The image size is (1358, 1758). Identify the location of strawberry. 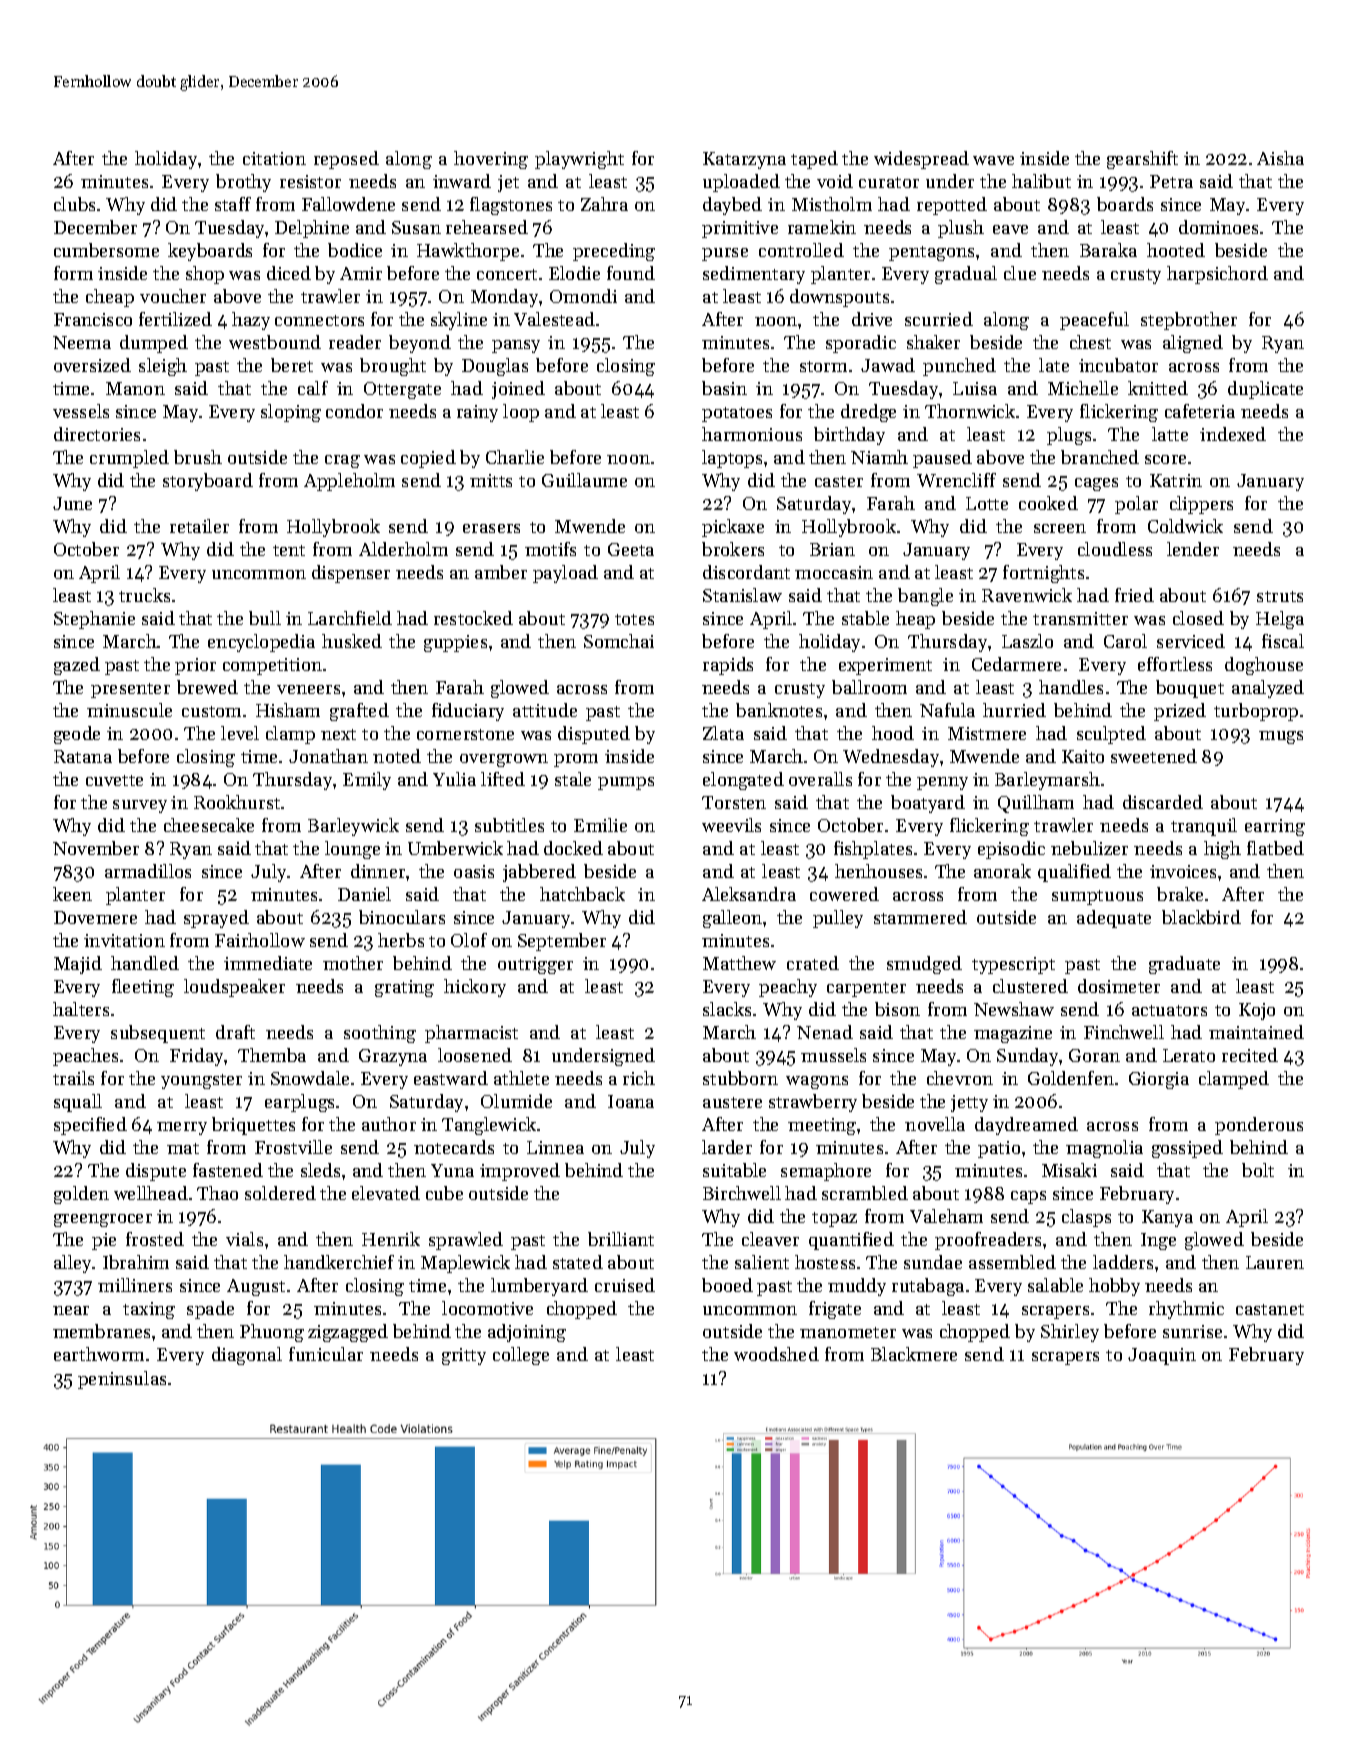
(813, 1103).
